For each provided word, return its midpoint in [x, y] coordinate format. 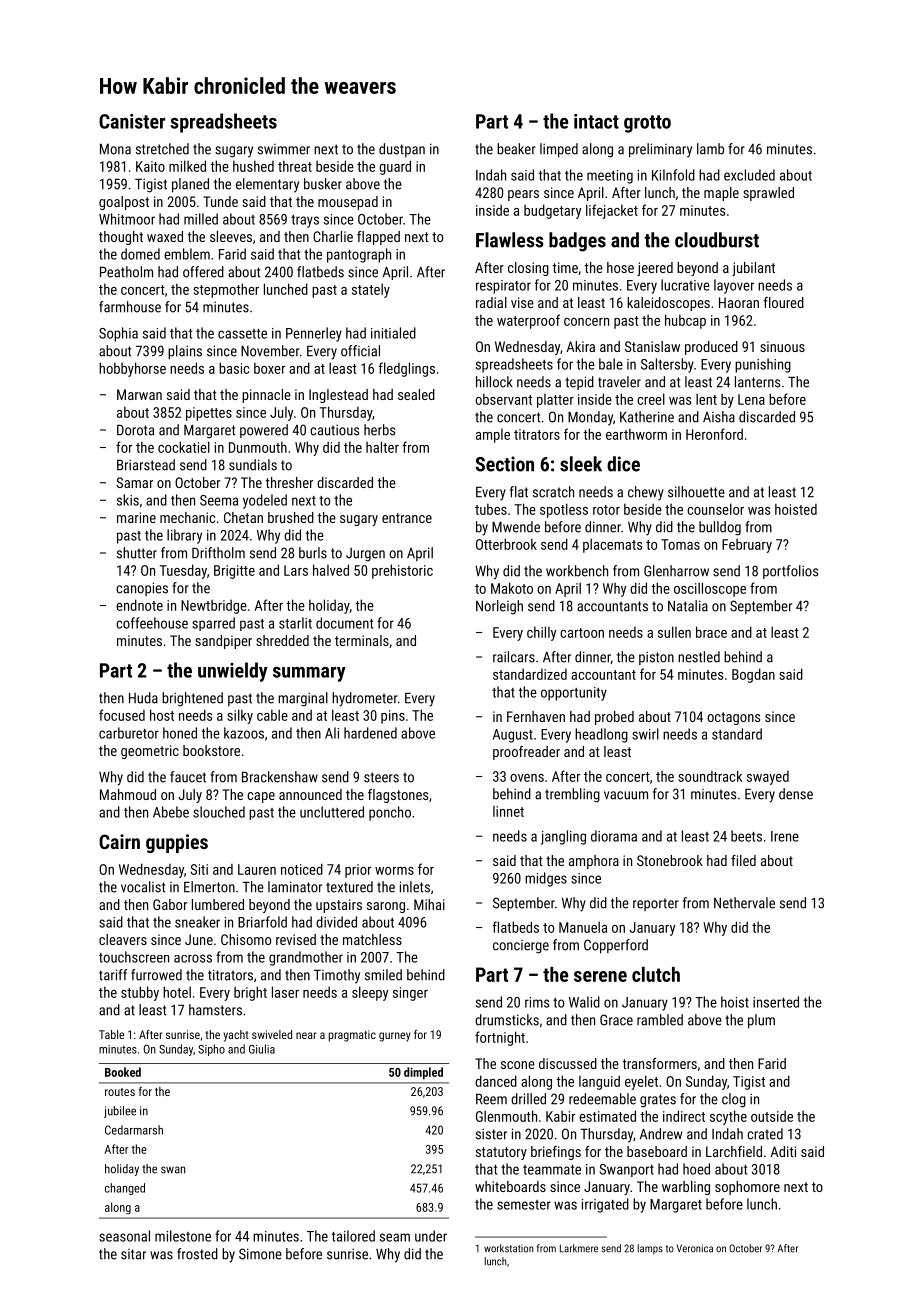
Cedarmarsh [134, 1130]
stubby [140, 993]
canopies [142, 589]
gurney [395, 1037]
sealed [416, 394]
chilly [541, 633]
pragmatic [352, 1036]
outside [772, 1116]
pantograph [359, 255]
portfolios [790, 572]
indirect [684, 1116]
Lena [751, 399]
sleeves [231, 236]
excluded [749, 175]
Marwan [139, 394]
